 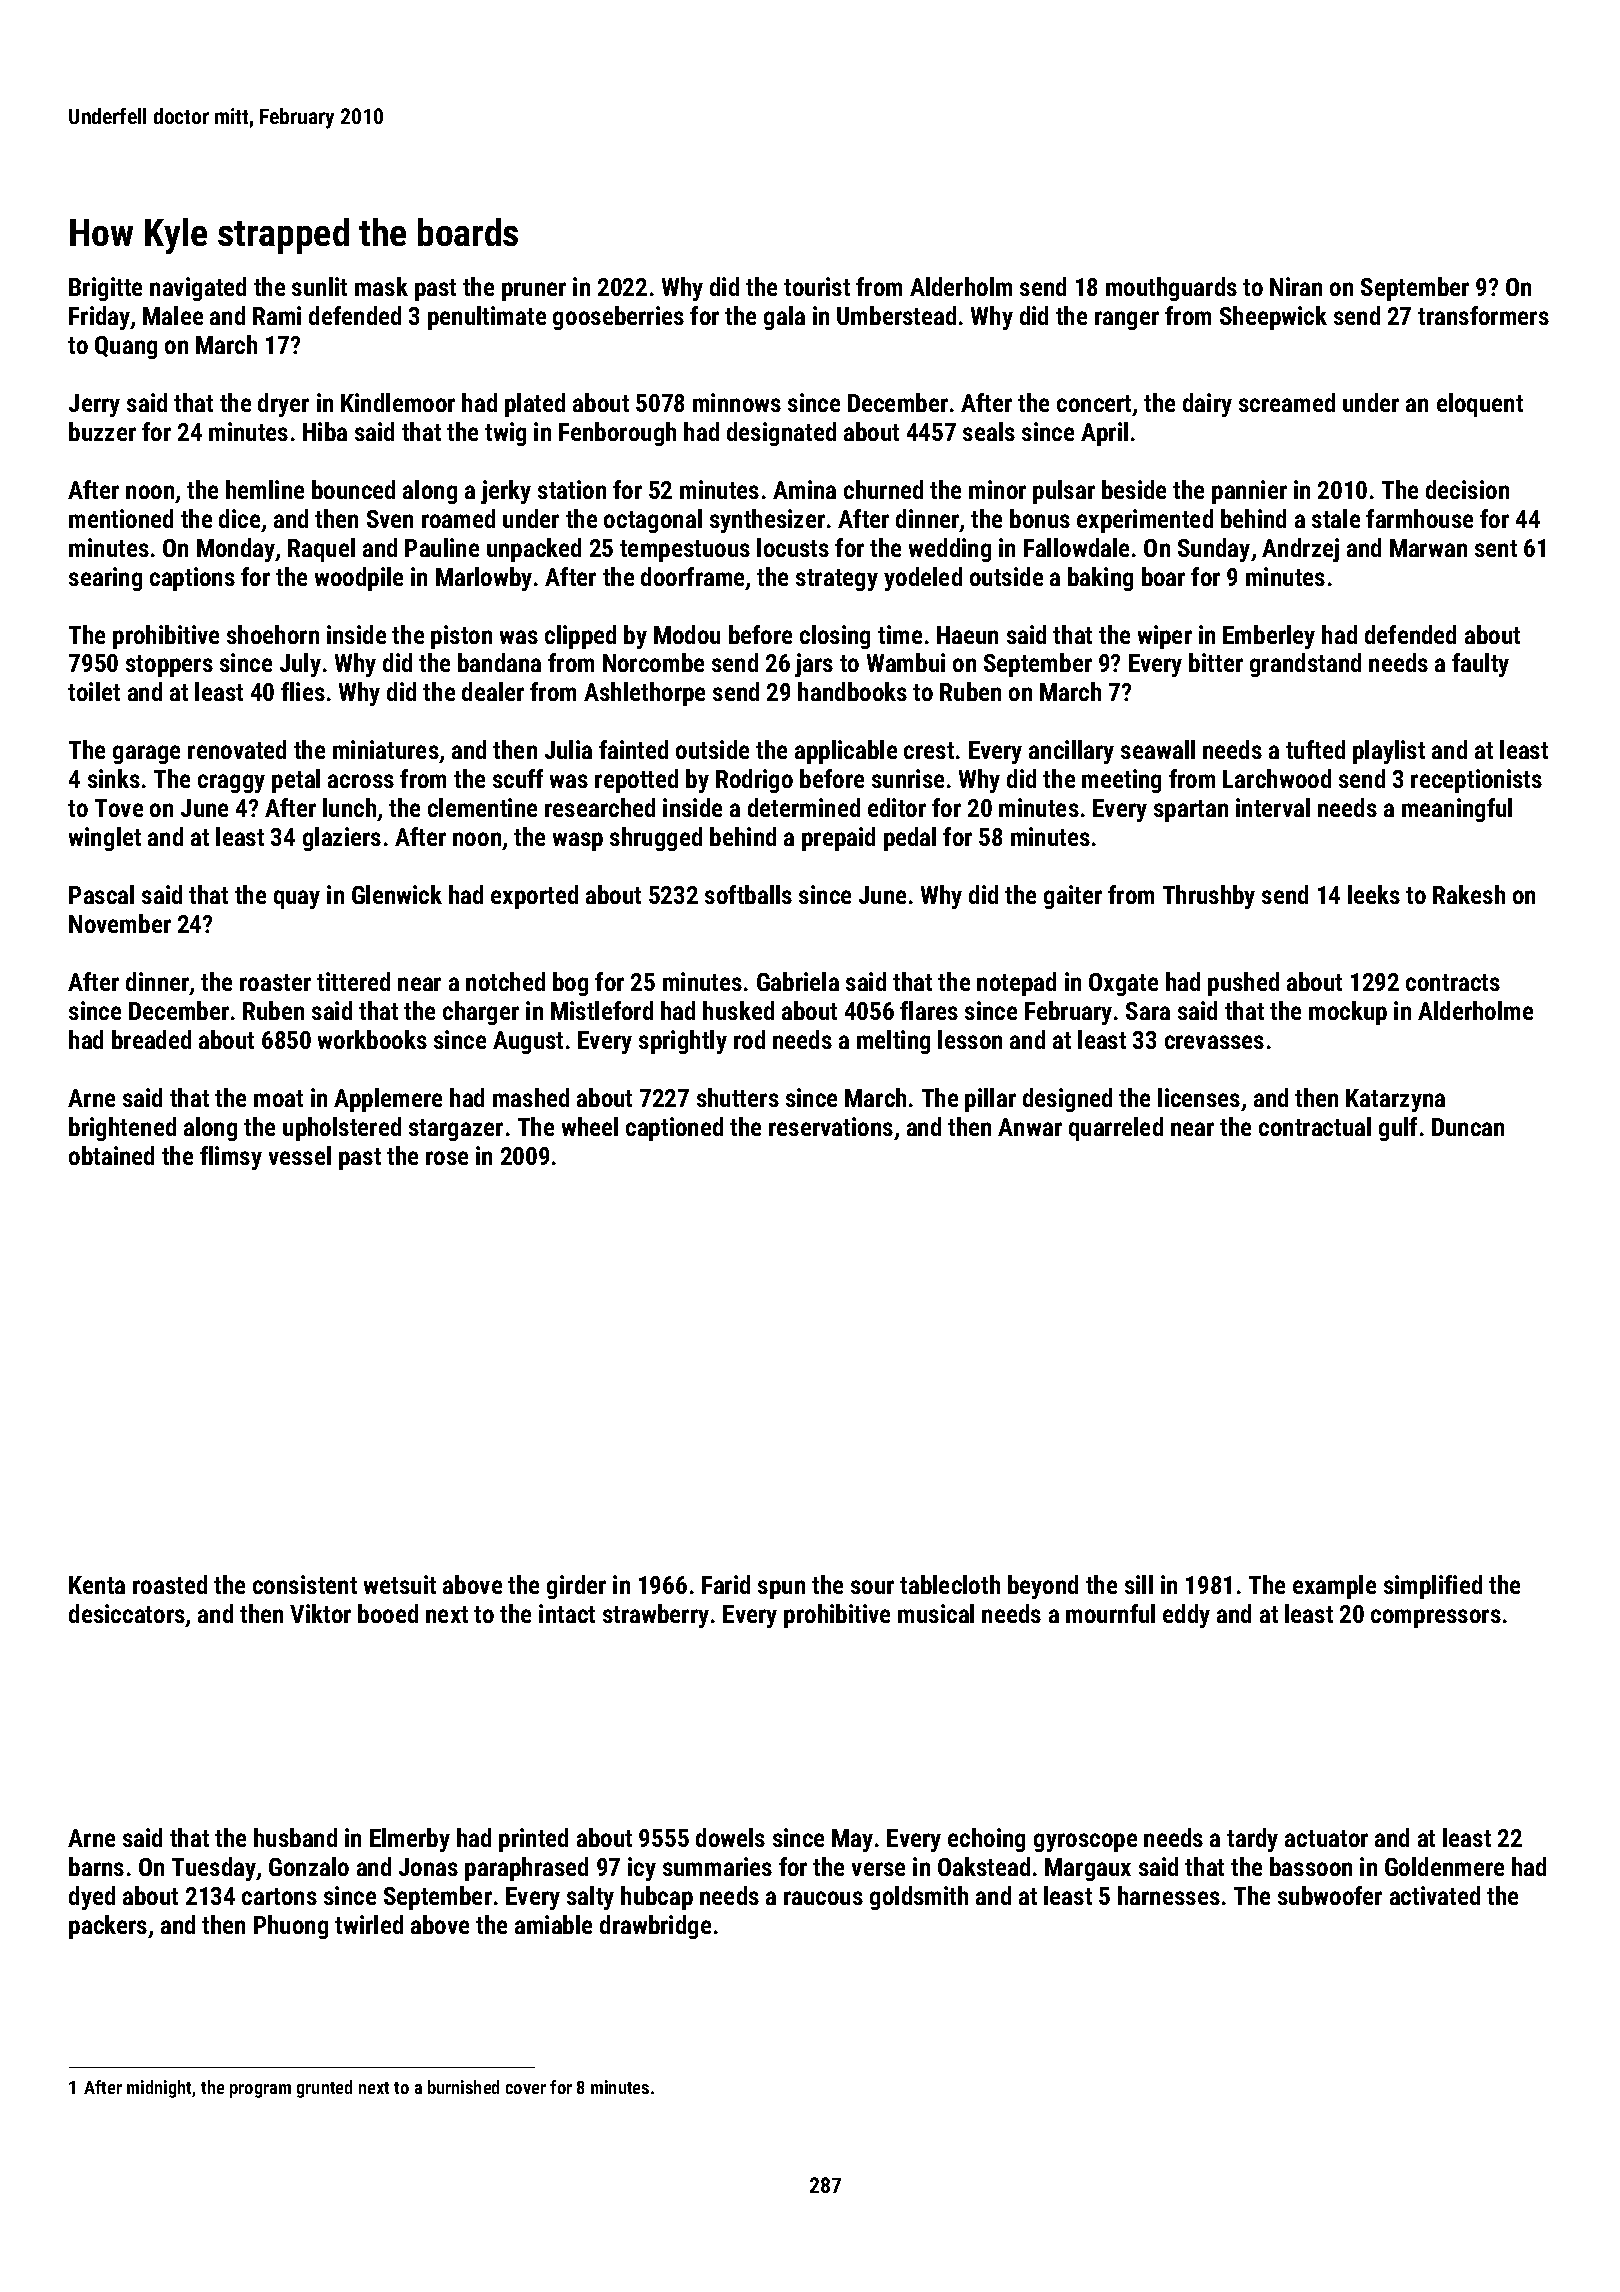 What do you see at coordinates (1330, 1895) in the screenshot?
I see `subwoofer` at bounding box center [1330, 1895].
